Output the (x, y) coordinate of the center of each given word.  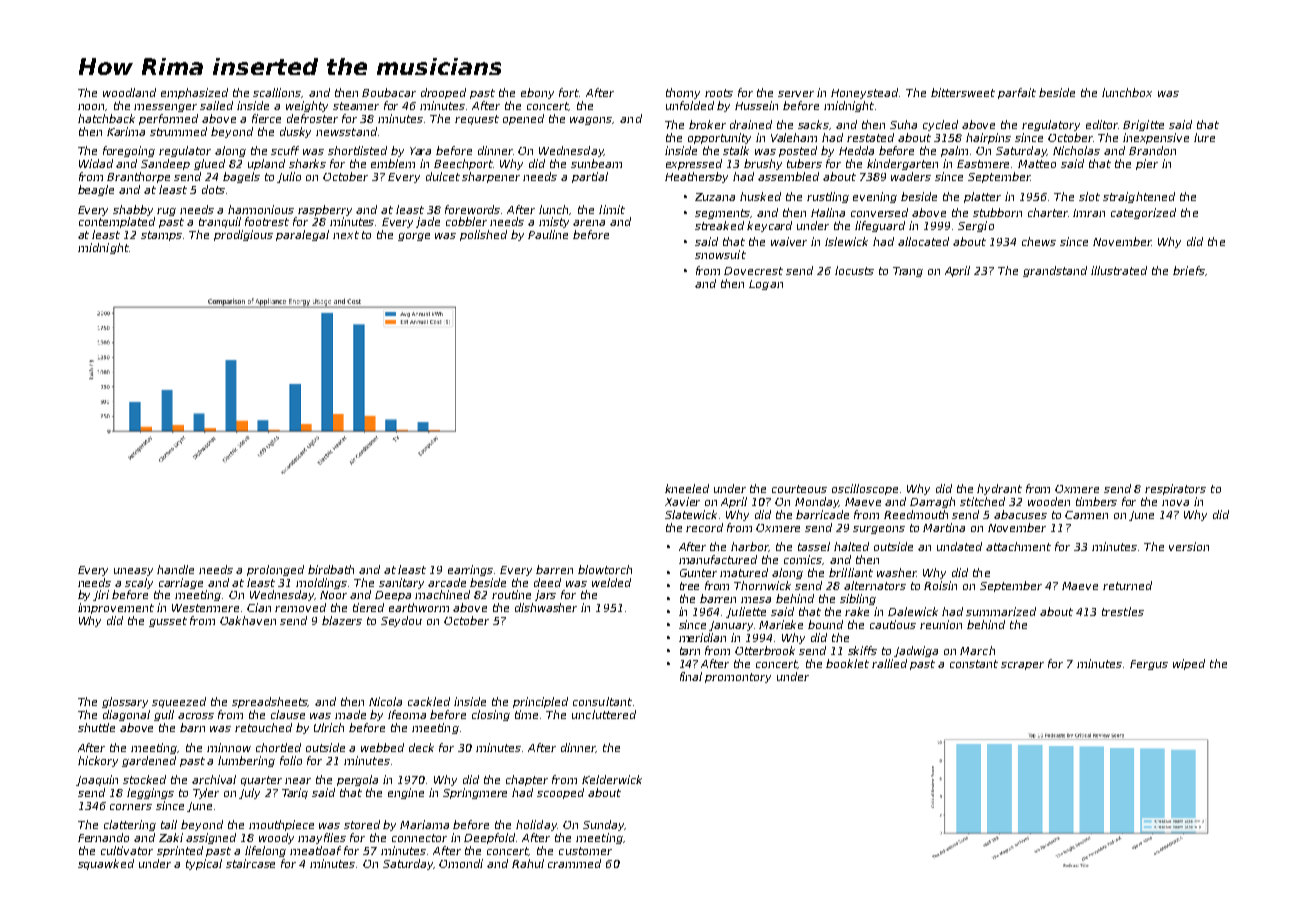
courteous (799, 489)
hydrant (999, 489)
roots (719, 93)
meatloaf (315, 850)
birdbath (331, 569)
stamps (161, 236)
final (691, 676)
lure (1204, 137)
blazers (342, 620)
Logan (766, 285)
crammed (574, 863)
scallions (277, 93)
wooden (1049, 501)
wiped (1189, 664)
